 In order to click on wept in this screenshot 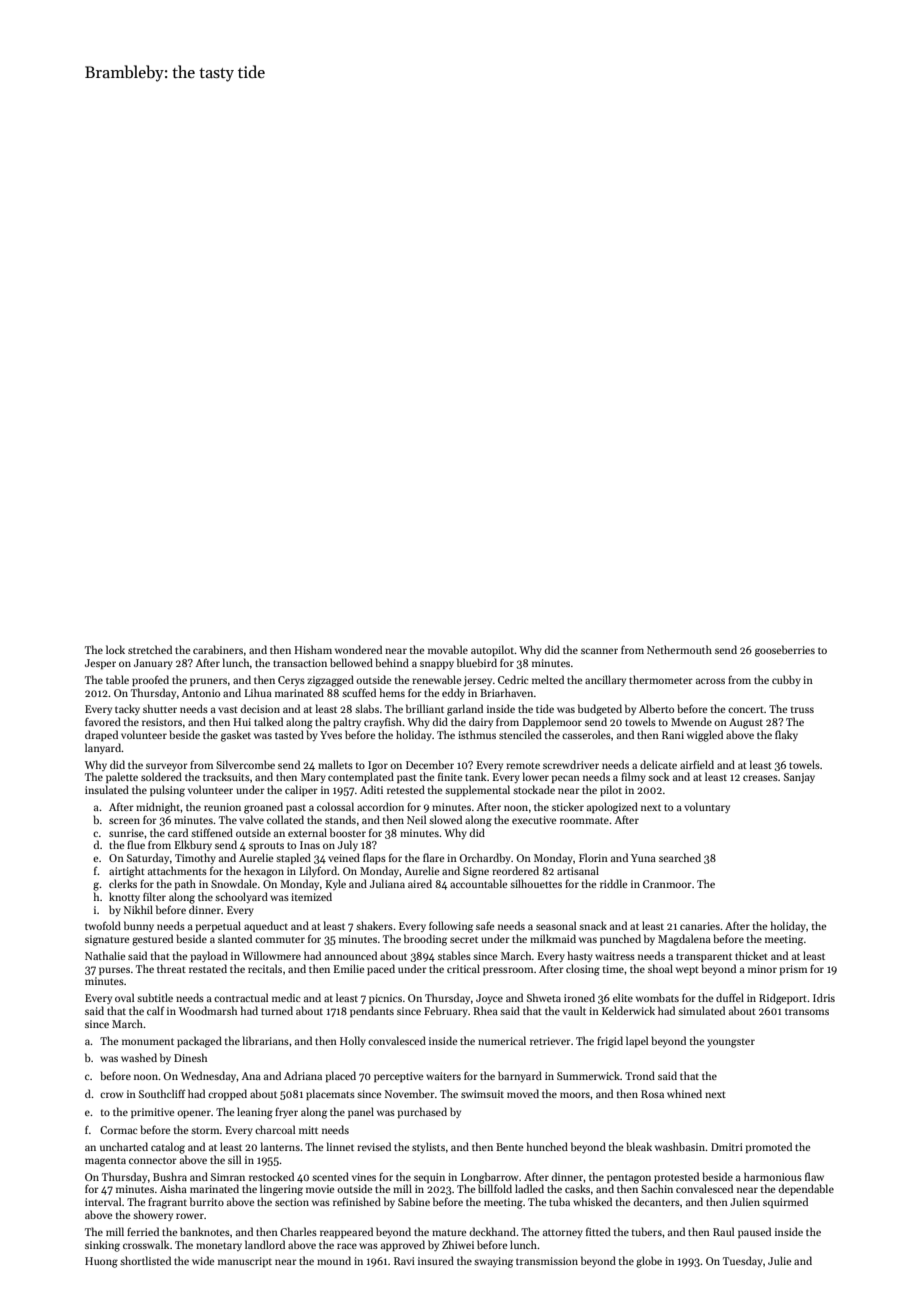, I will do `click(687, 970)`.
